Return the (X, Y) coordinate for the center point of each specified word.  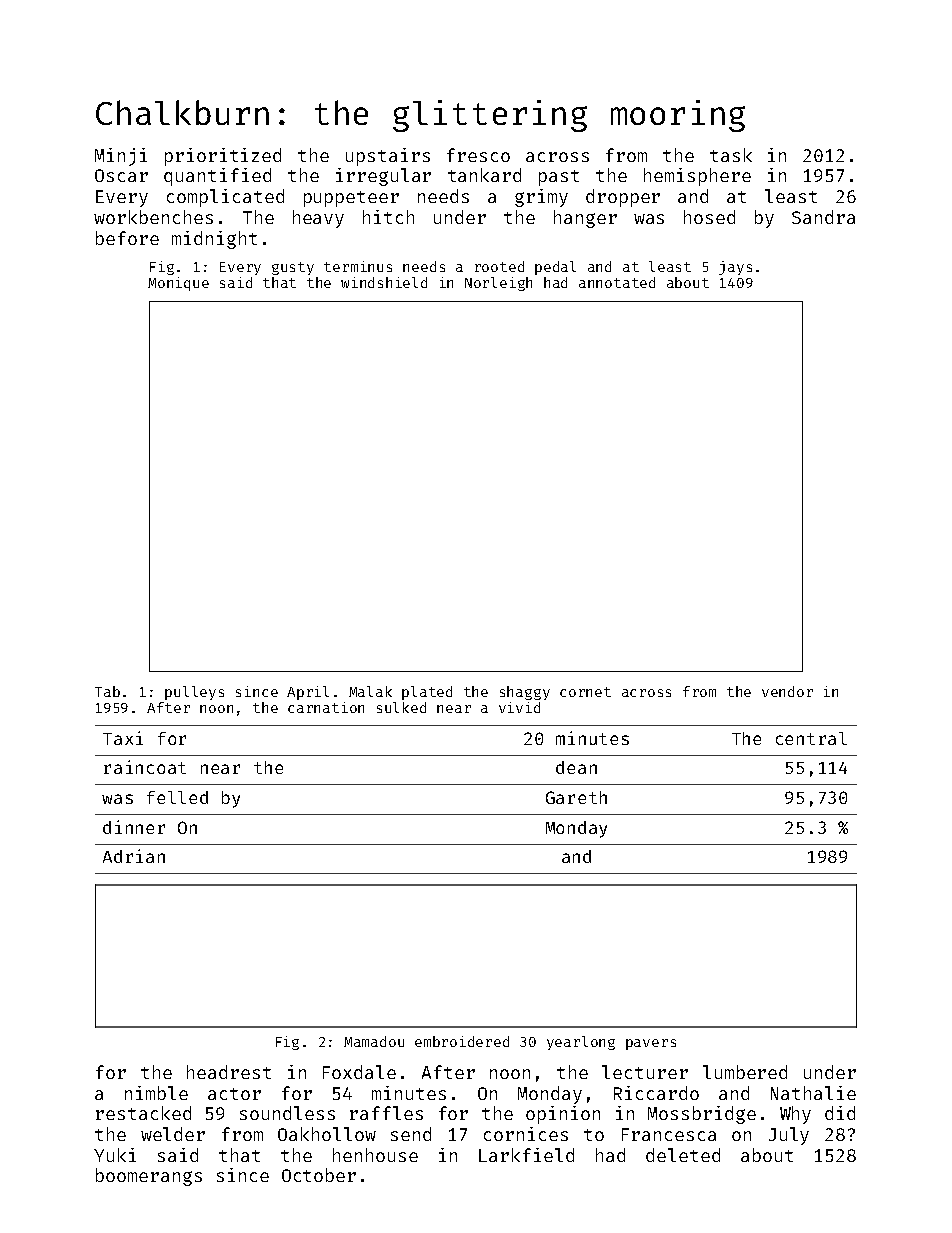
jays (735, 268)
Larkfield (526, 1155)
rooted (499, 266)
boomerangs (149, 1177)
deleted (683, 1155)
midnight (214, 240)
